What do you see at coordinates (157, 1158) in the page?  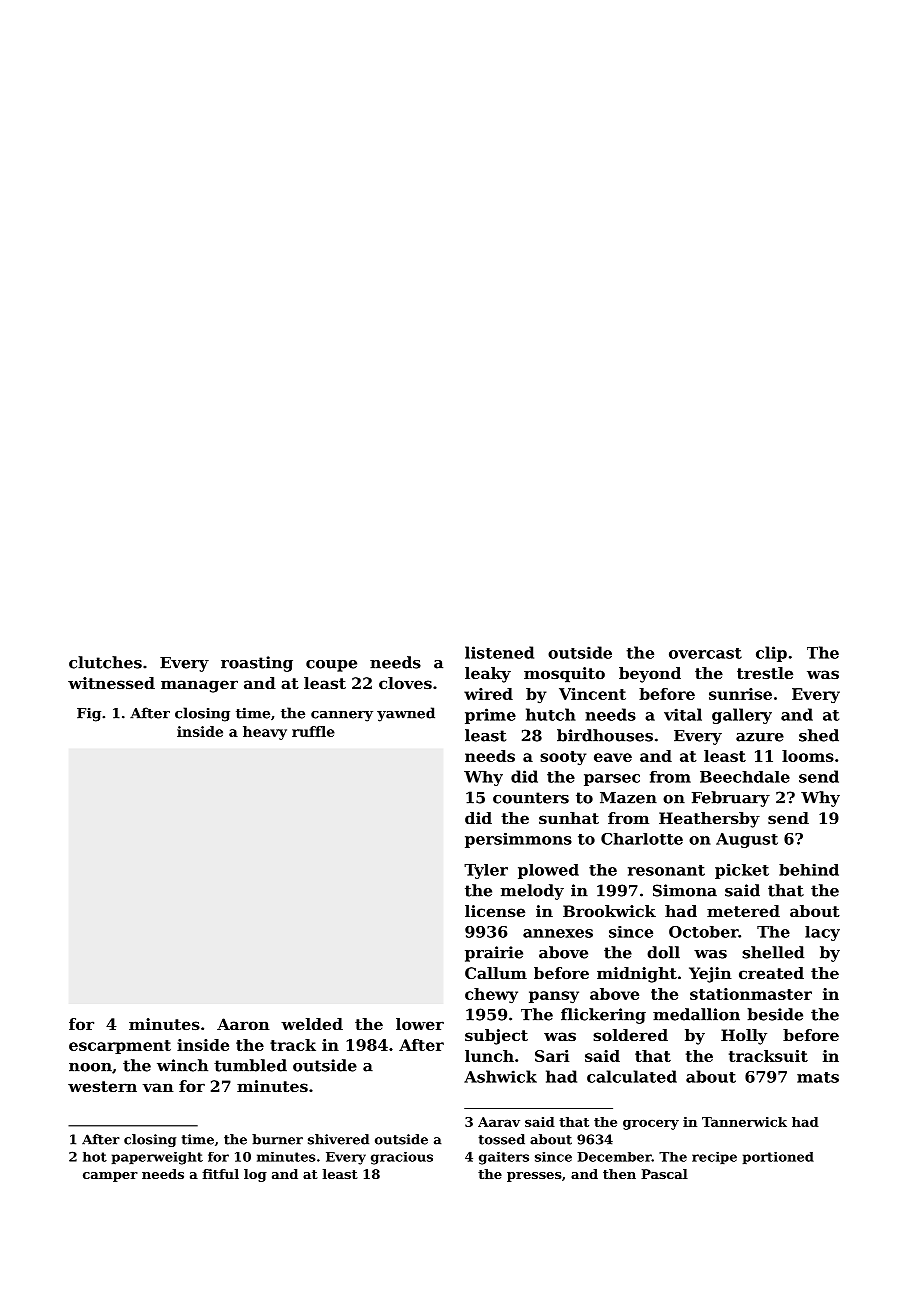 I see `paperweight` at bounding box center [157, 1158].
